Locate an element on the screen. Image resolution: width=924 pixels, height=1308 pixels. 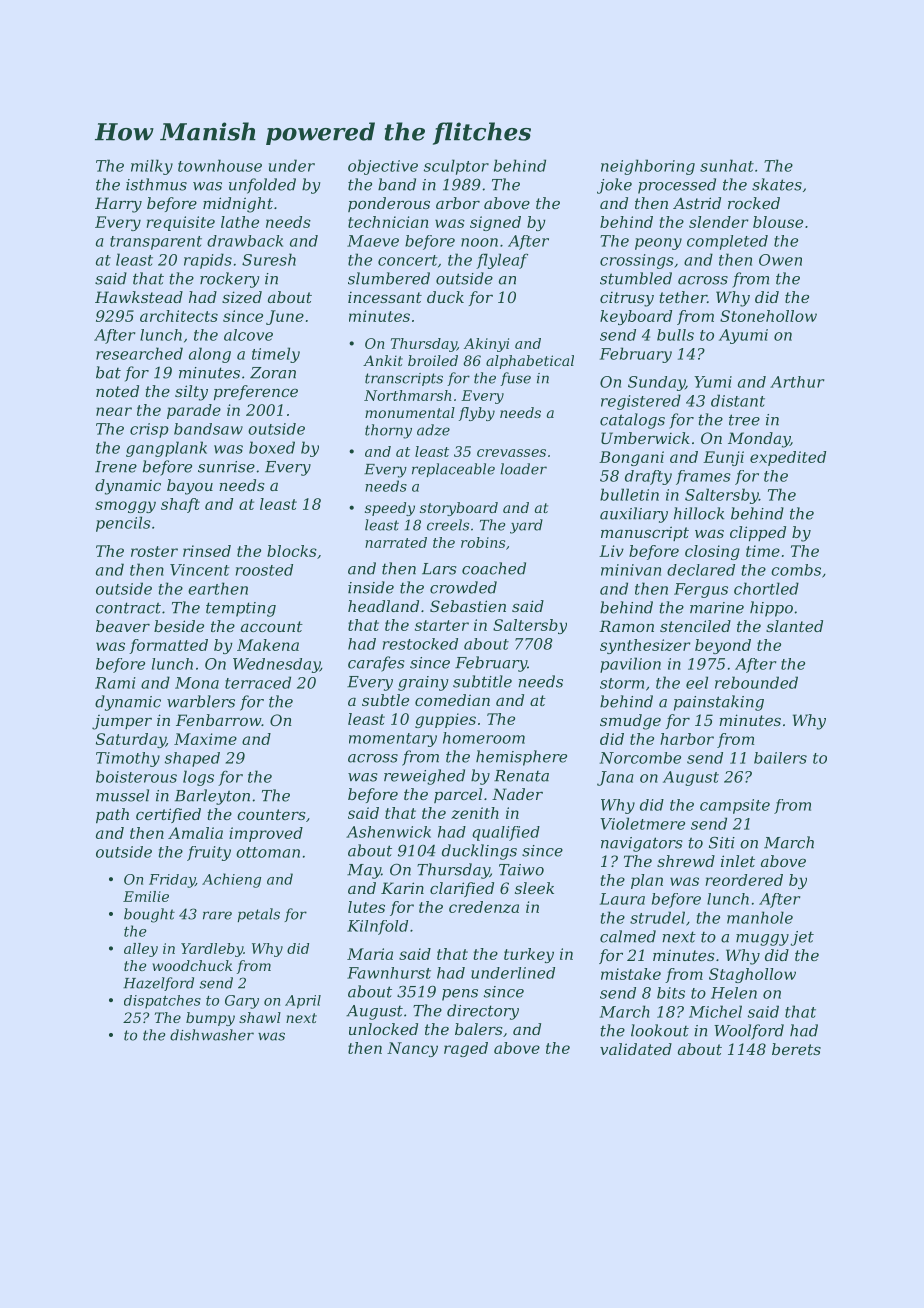
beyond is located at coordinates (723, 646).
